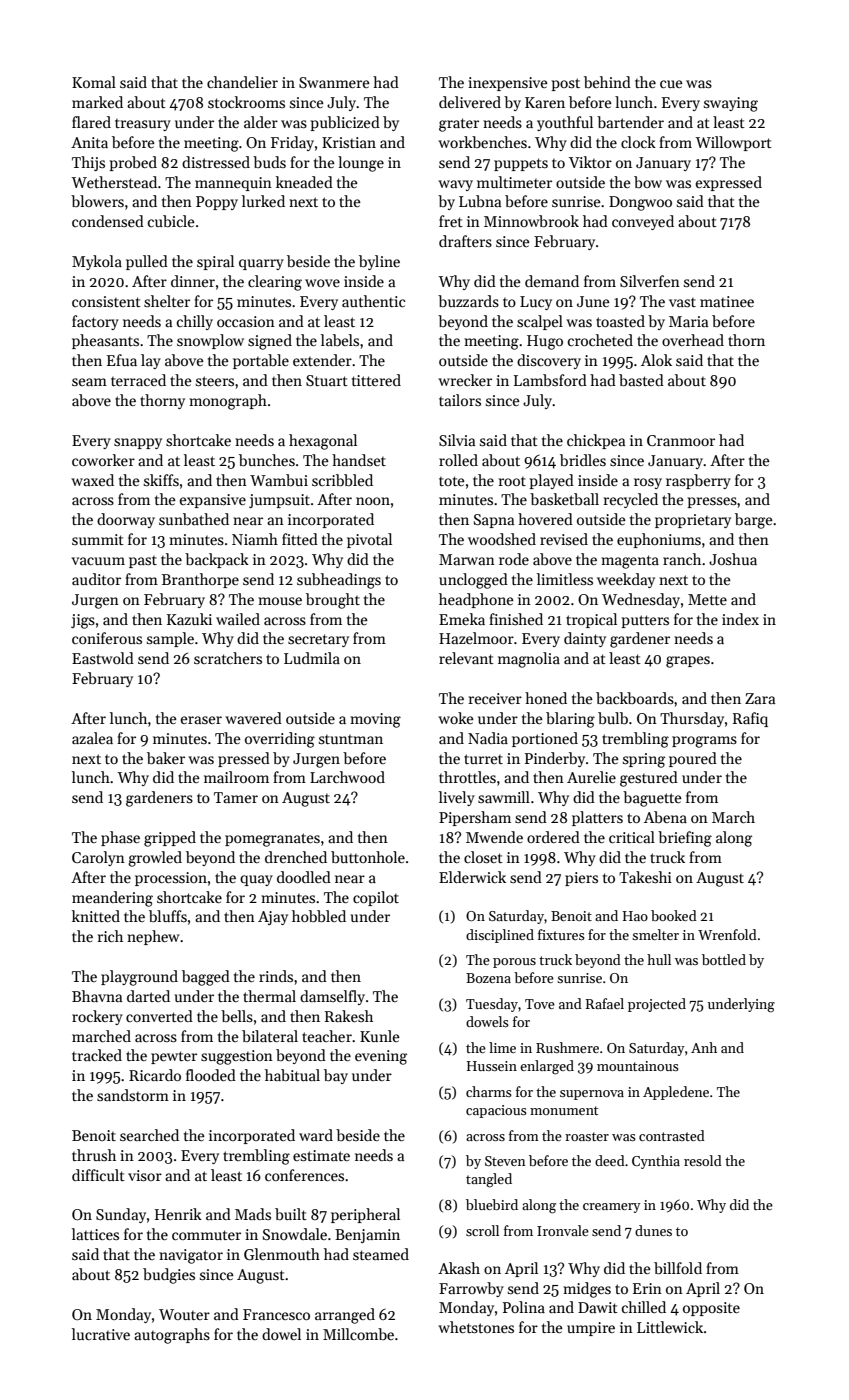 The width and height of the screenshot is (849, 1400). I want to click on alder, so click(261, 122).
